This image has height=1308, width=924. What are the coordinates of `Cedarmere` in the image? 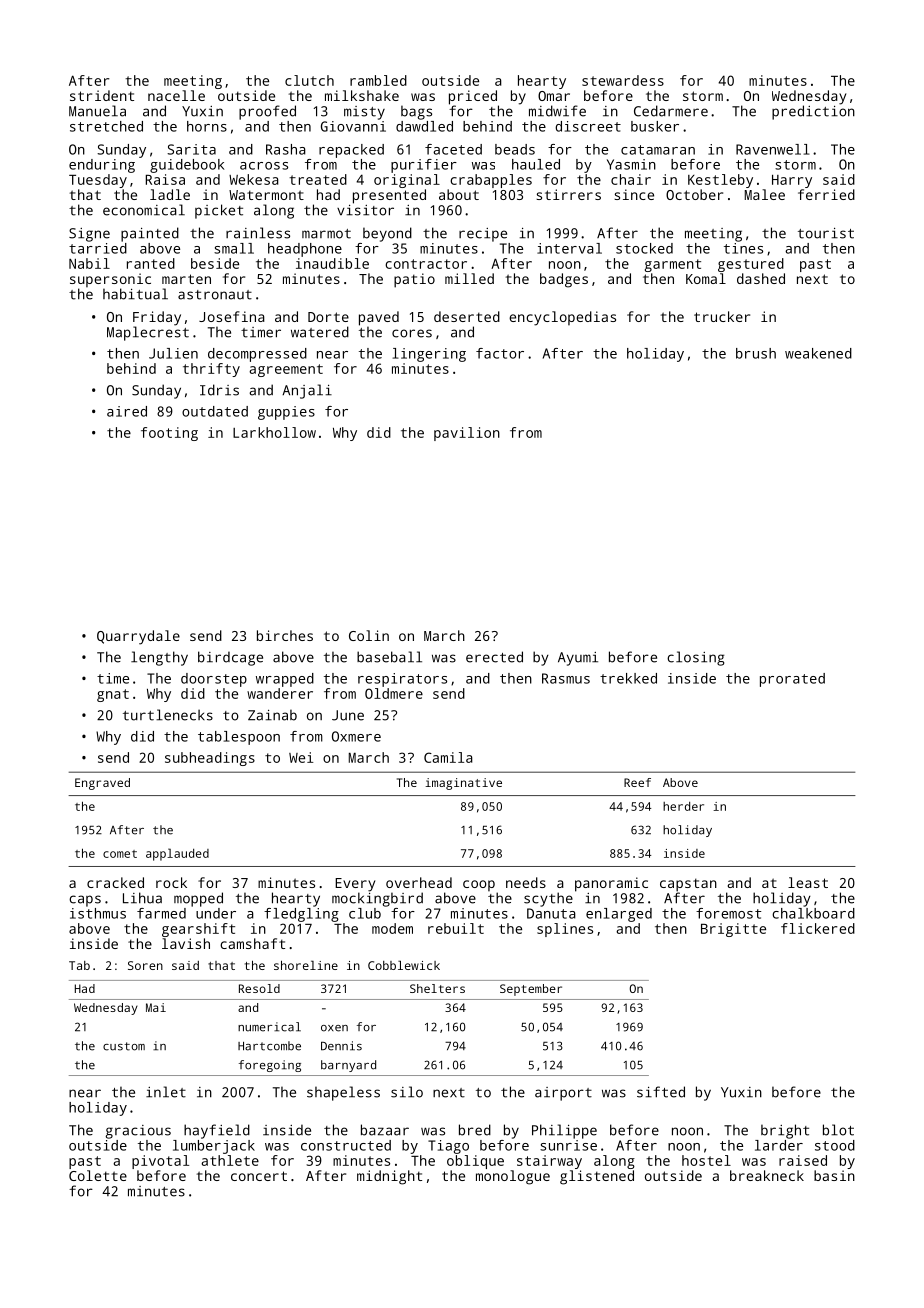 It's located at (671, 111).
